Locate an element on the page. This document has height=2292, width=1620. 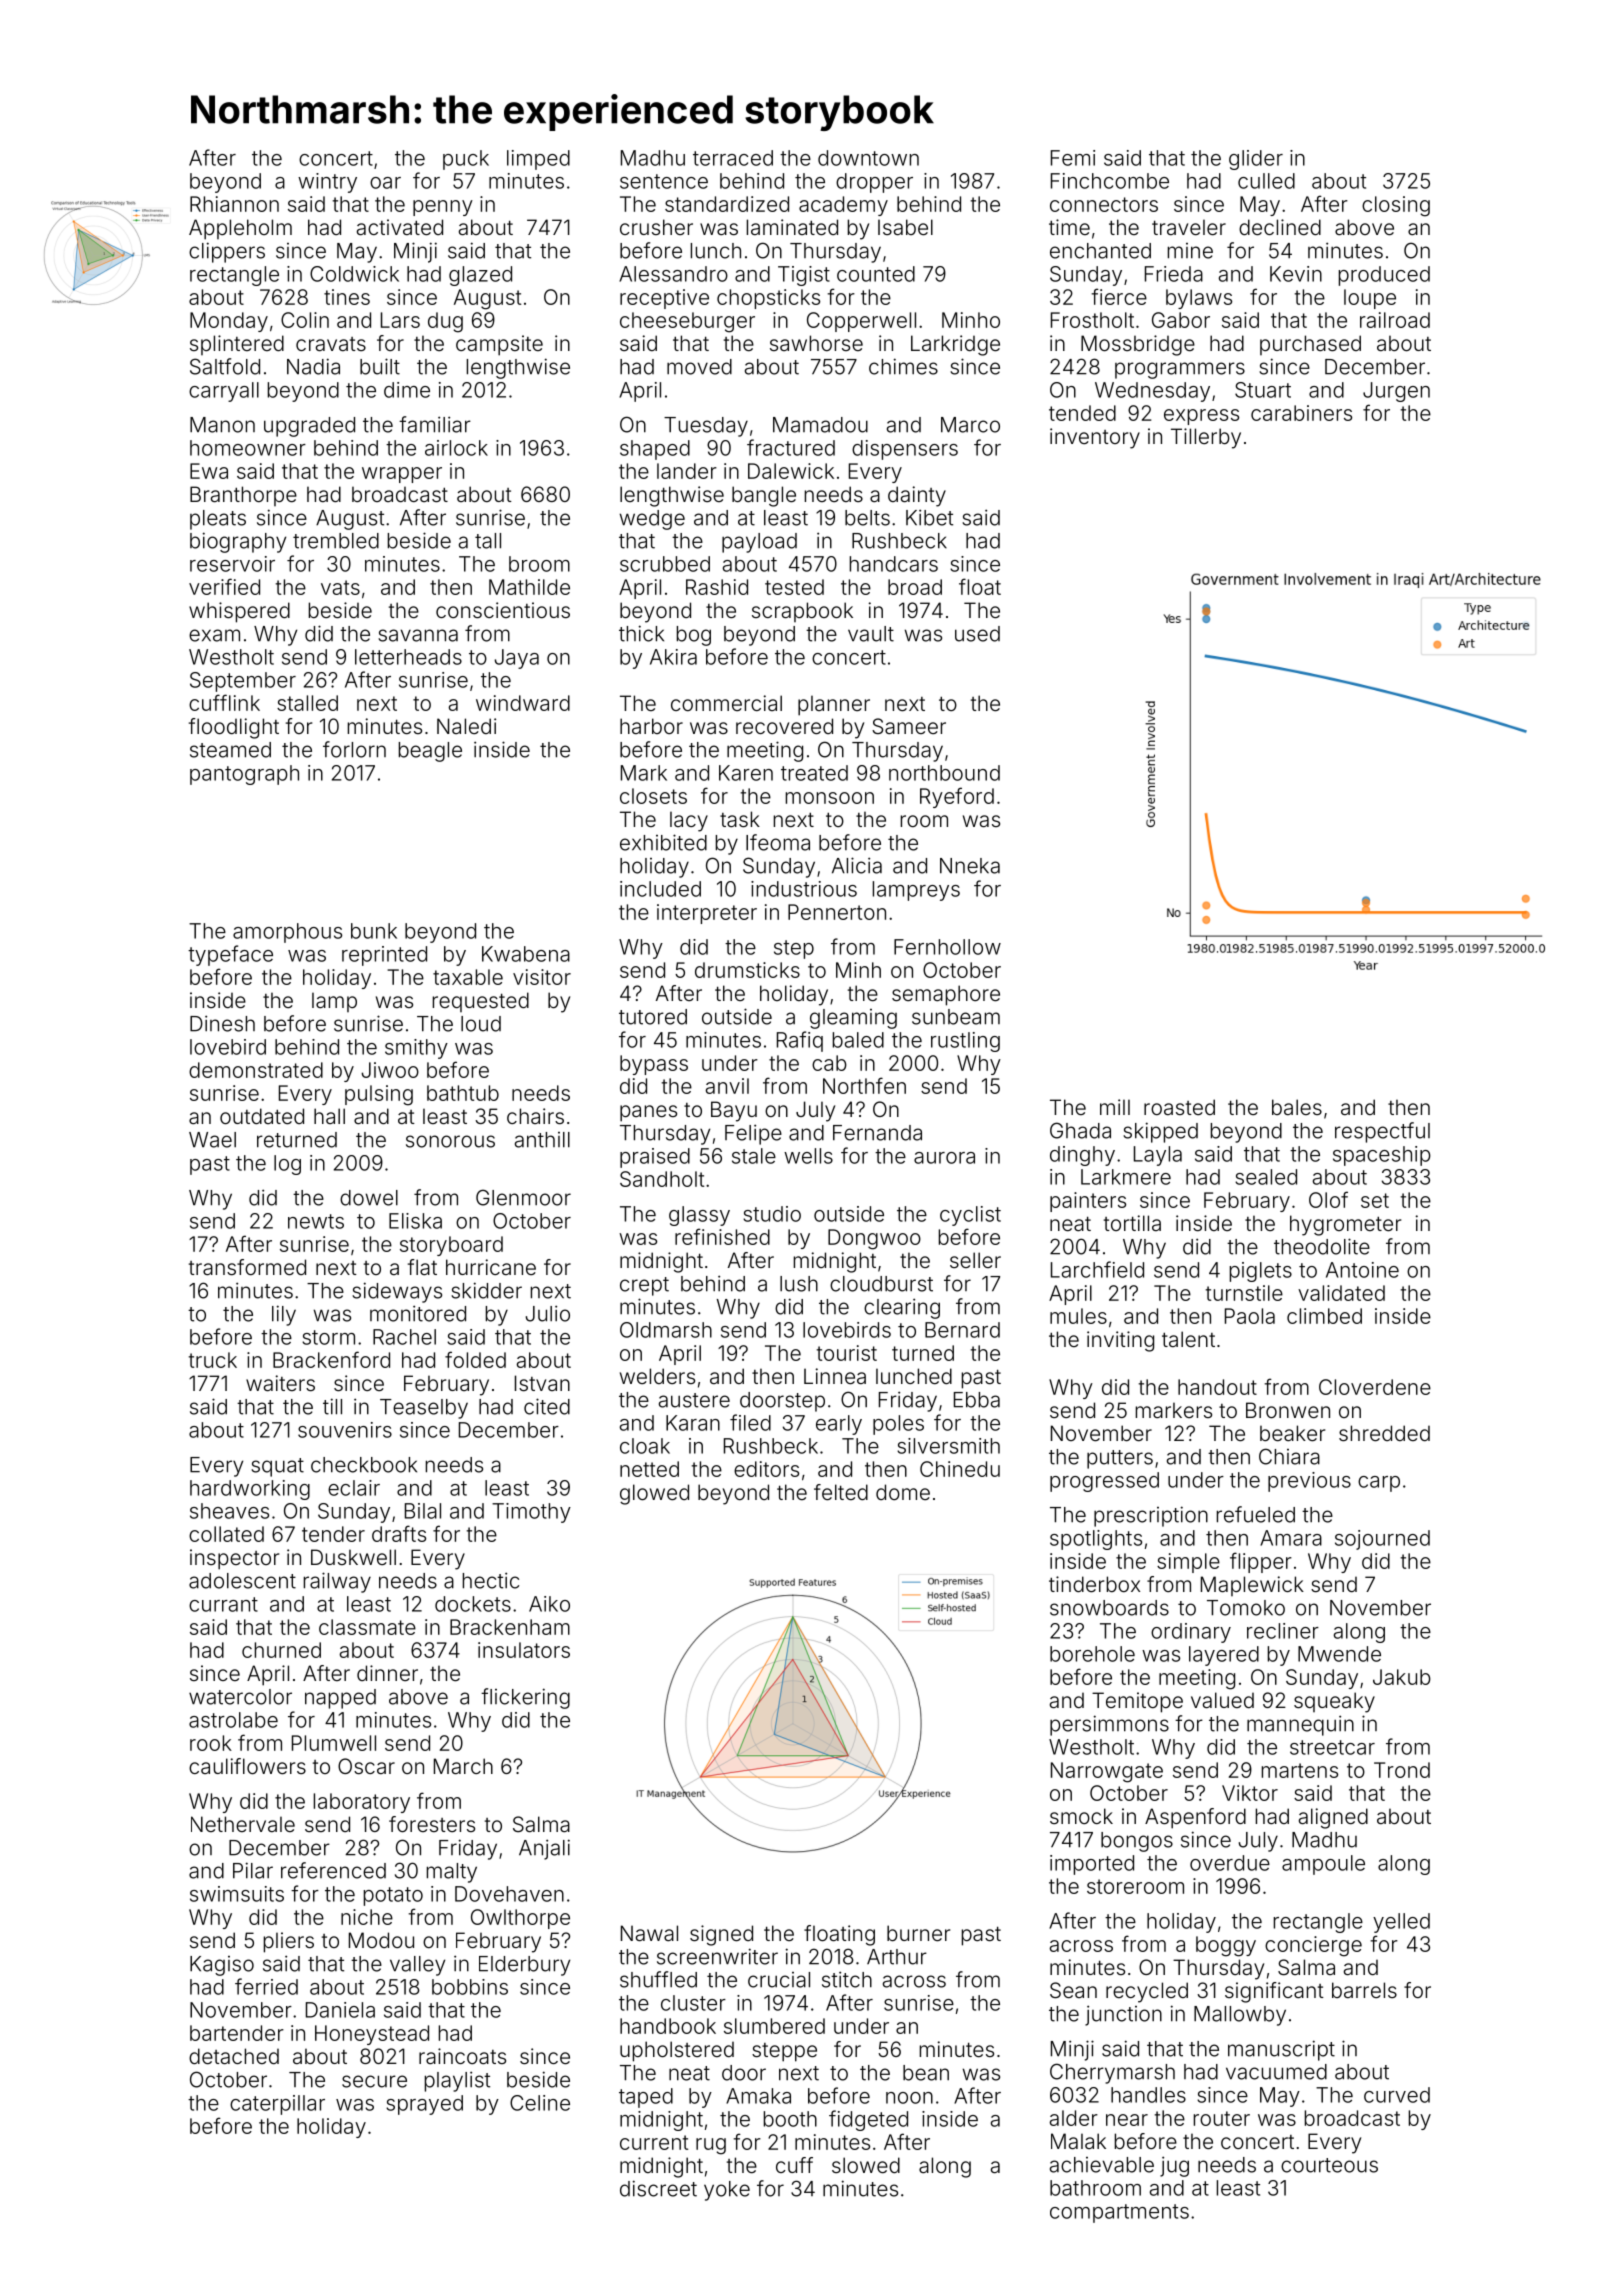
mannequin is located at coordinates (1300, 1725).
